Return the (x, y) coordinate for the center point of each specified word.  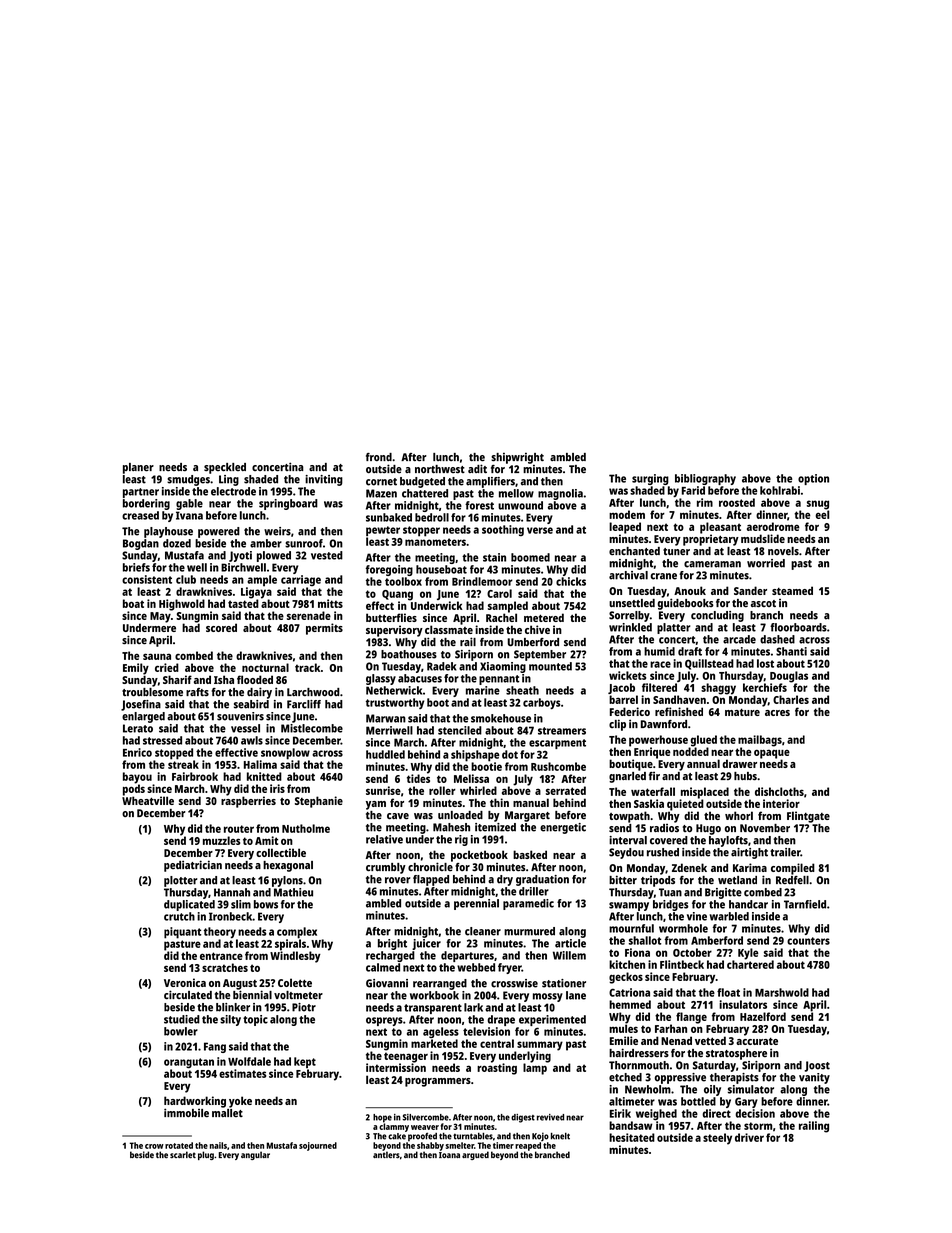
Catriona (629, 992)
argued (475, 1155)
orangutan (189, 1063)
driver (749, 1137)
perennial (476, 904)
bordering (146, 504)
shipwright (517, 458)
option (813, 479)
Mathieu (293, 892)
